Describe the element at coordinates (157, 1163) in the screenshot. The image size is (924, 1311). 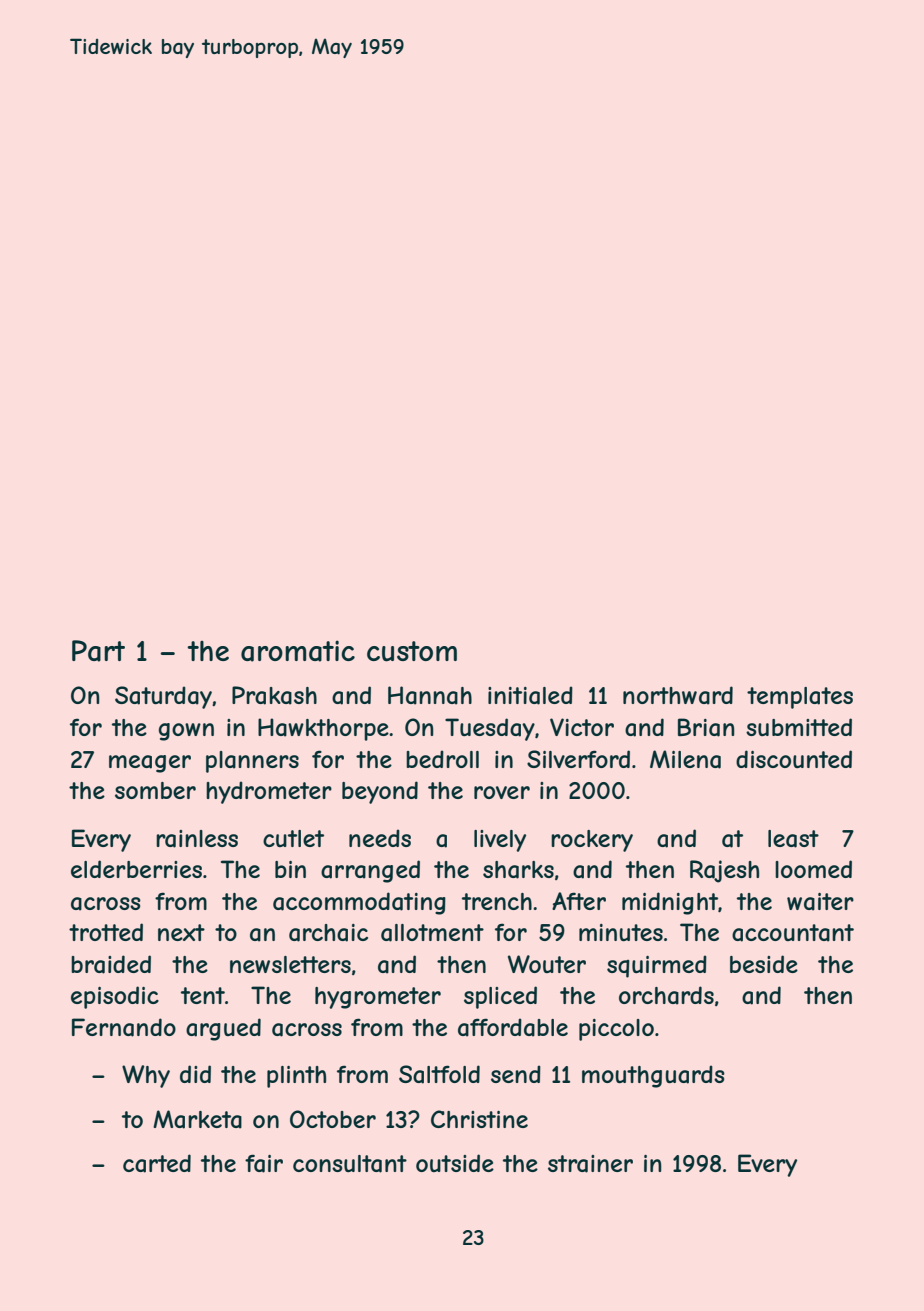
I see `carted` at that location.
